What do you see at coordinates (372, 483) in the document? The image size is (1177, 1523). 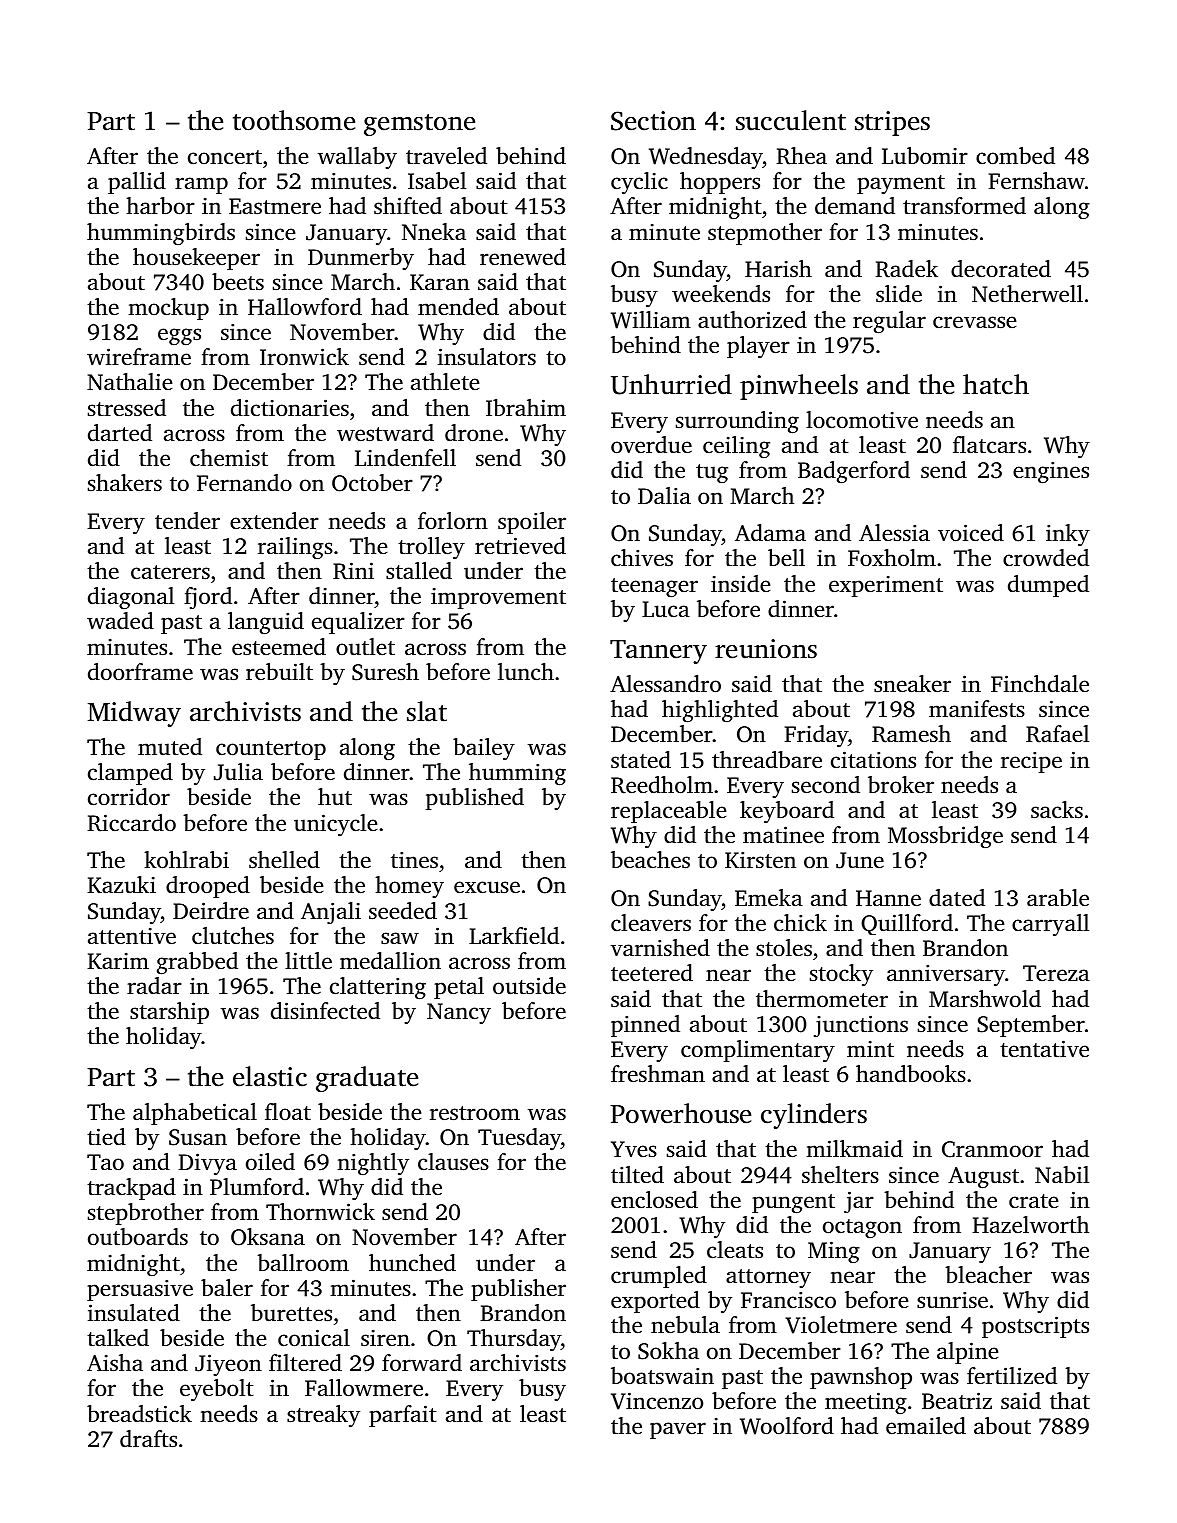 I see `October` at bounding box center [372, 483].
